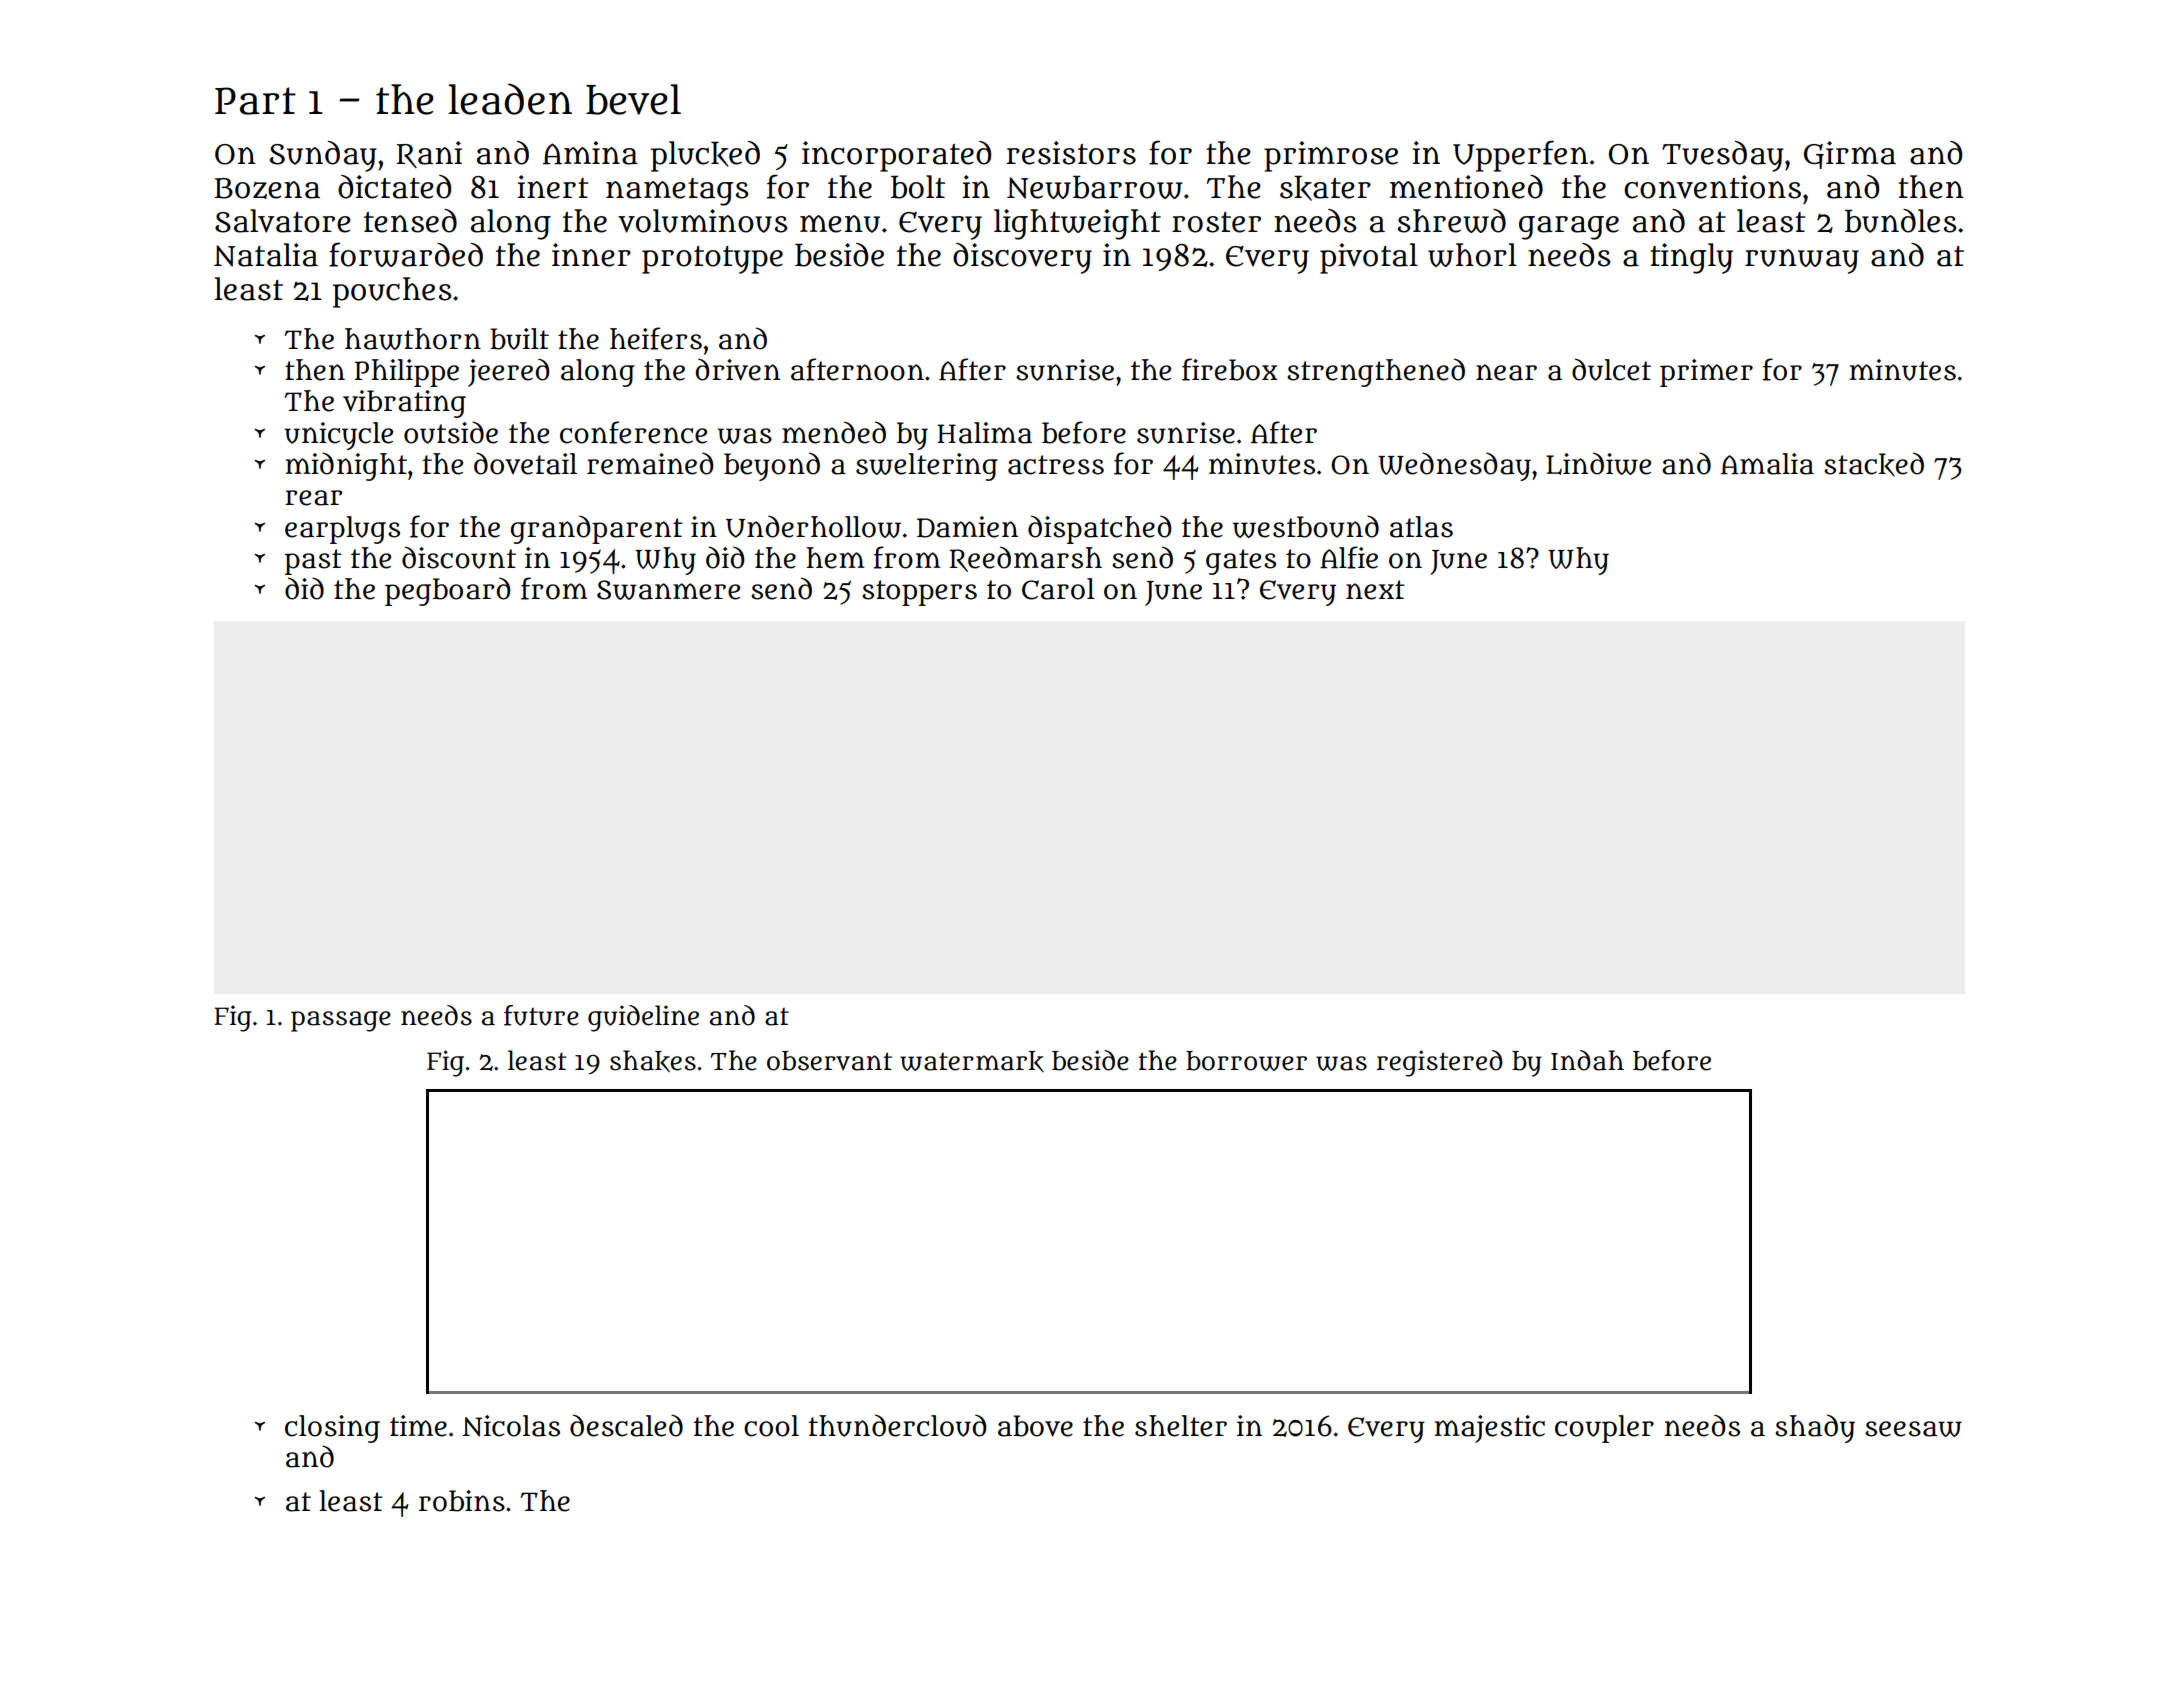 This screenshot has width=2178, height=1683. What do you see at coordinates (1604, 1429) in the screenshot?
I see `coupler` at bounding box center [1604, 1429].
